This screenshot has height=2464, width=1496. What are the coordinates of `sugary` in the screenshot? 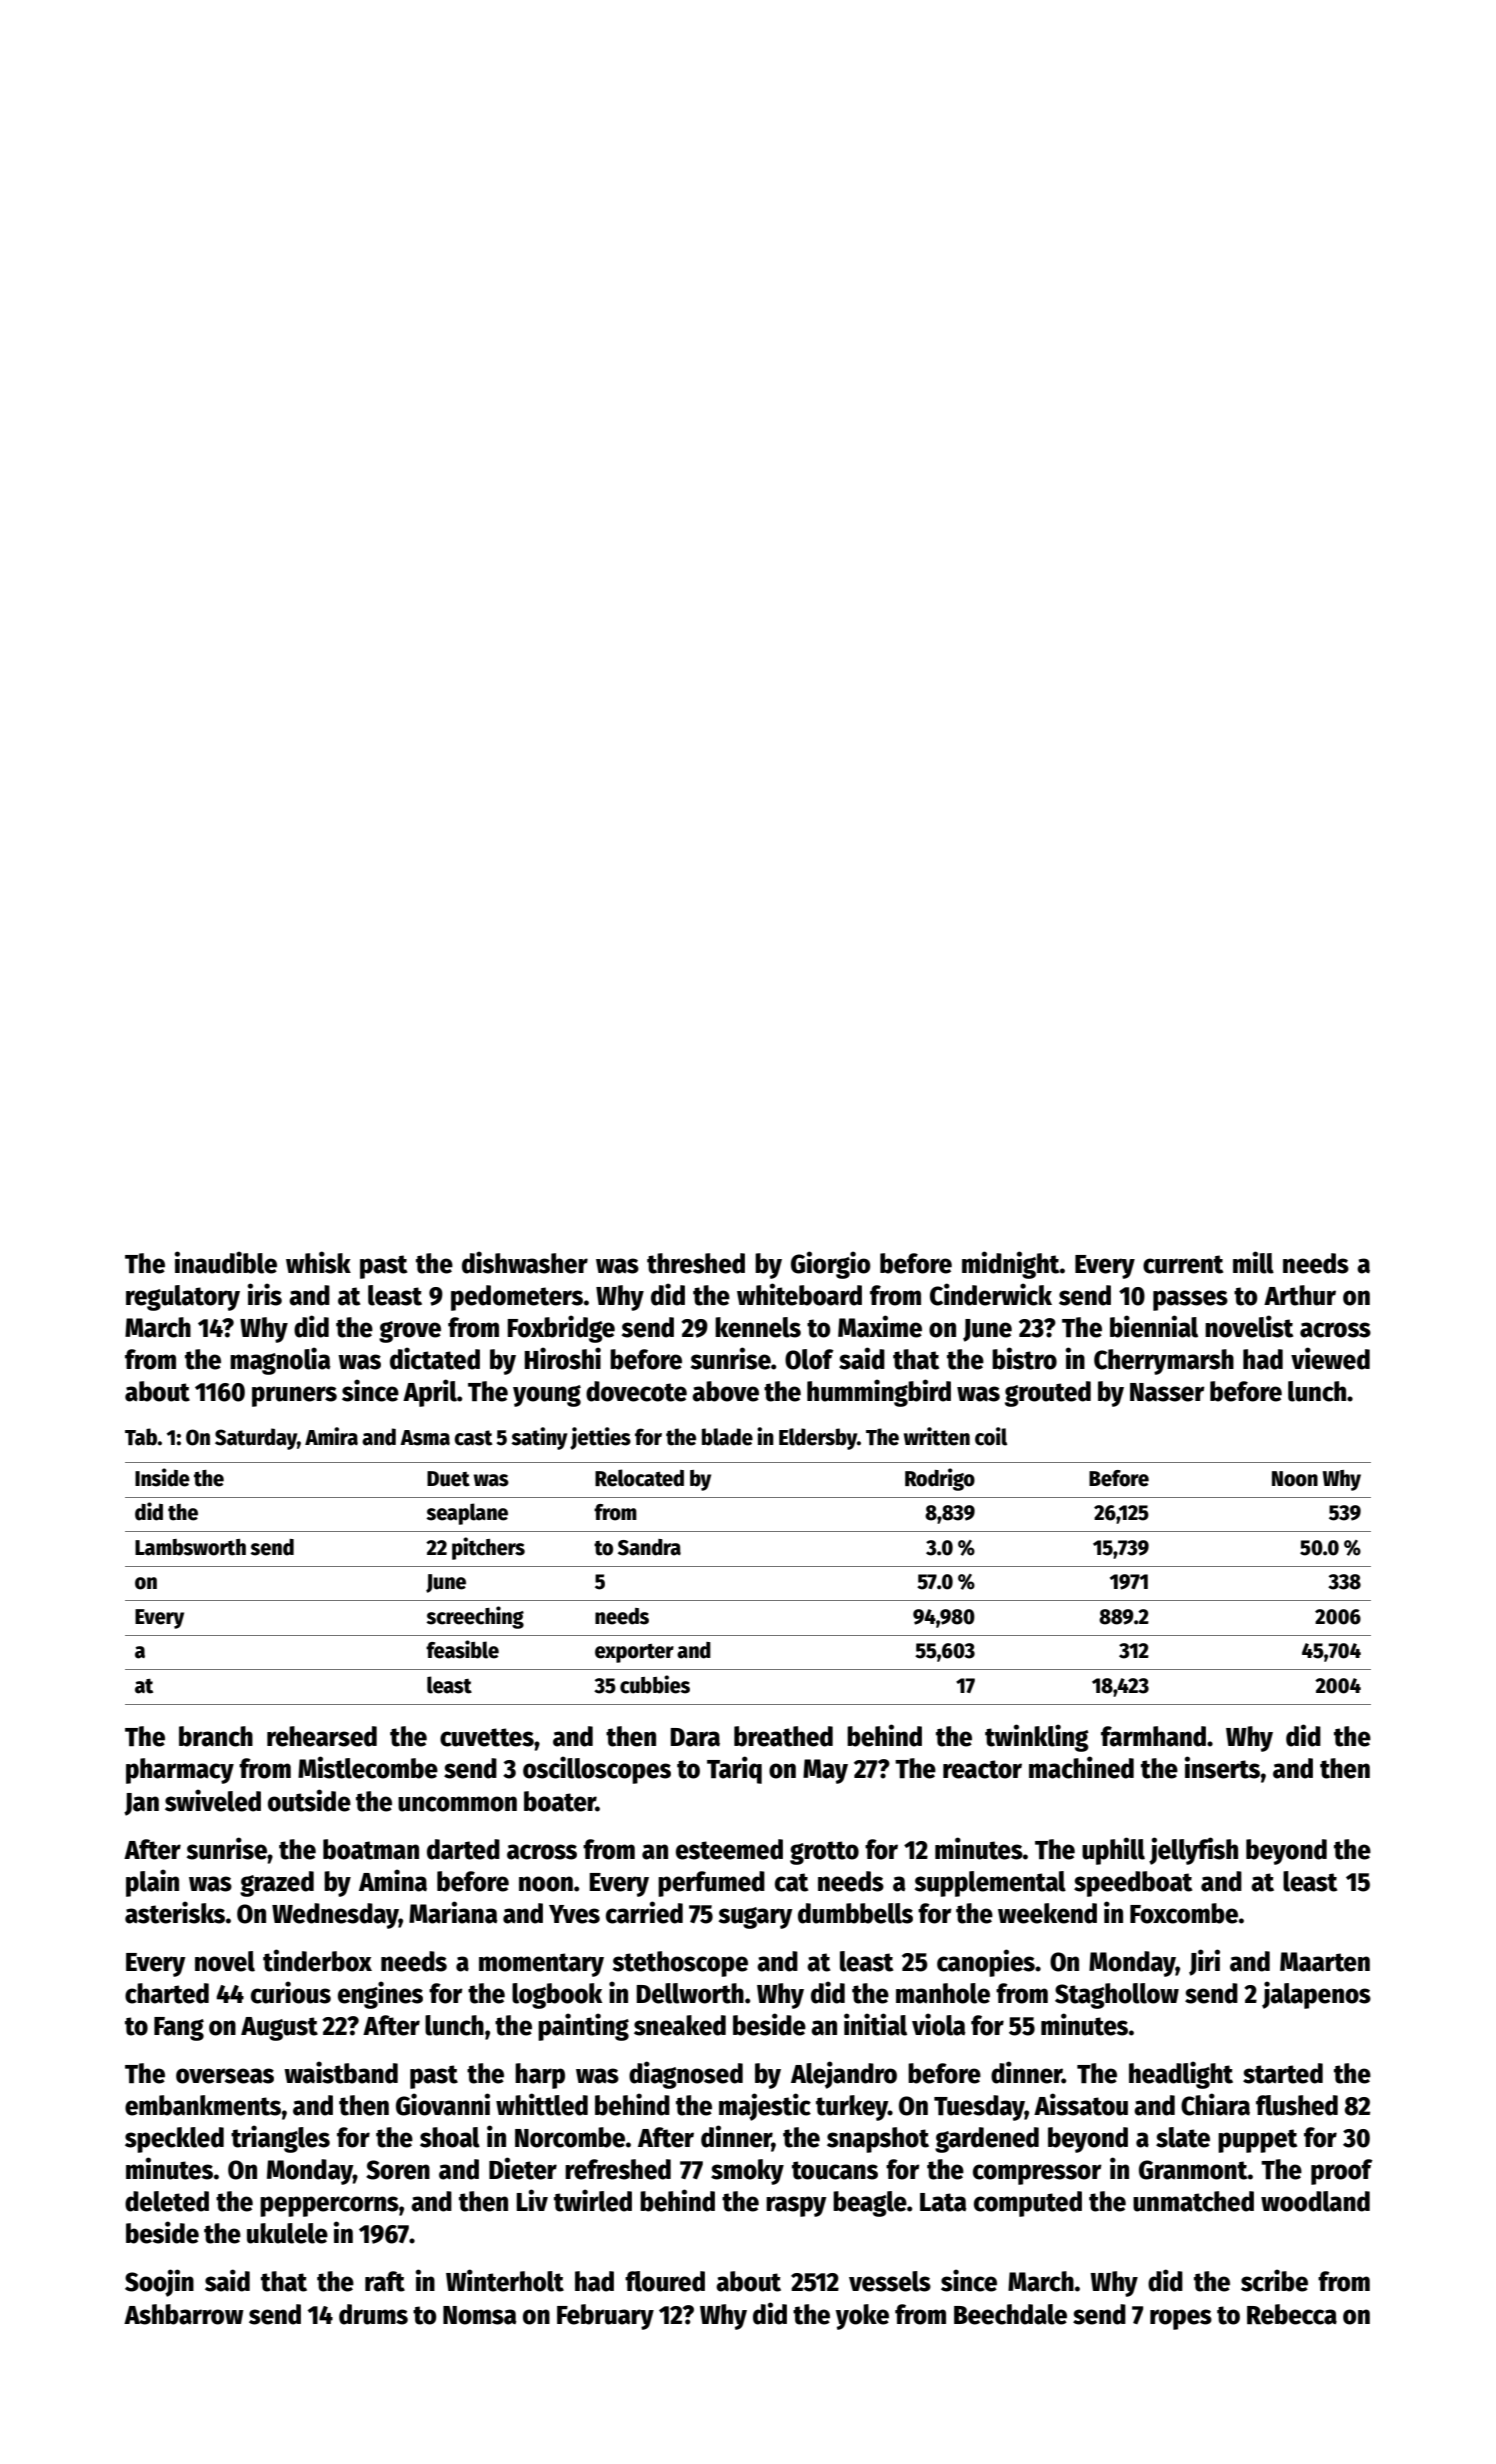 It's located at (756, 1918).
